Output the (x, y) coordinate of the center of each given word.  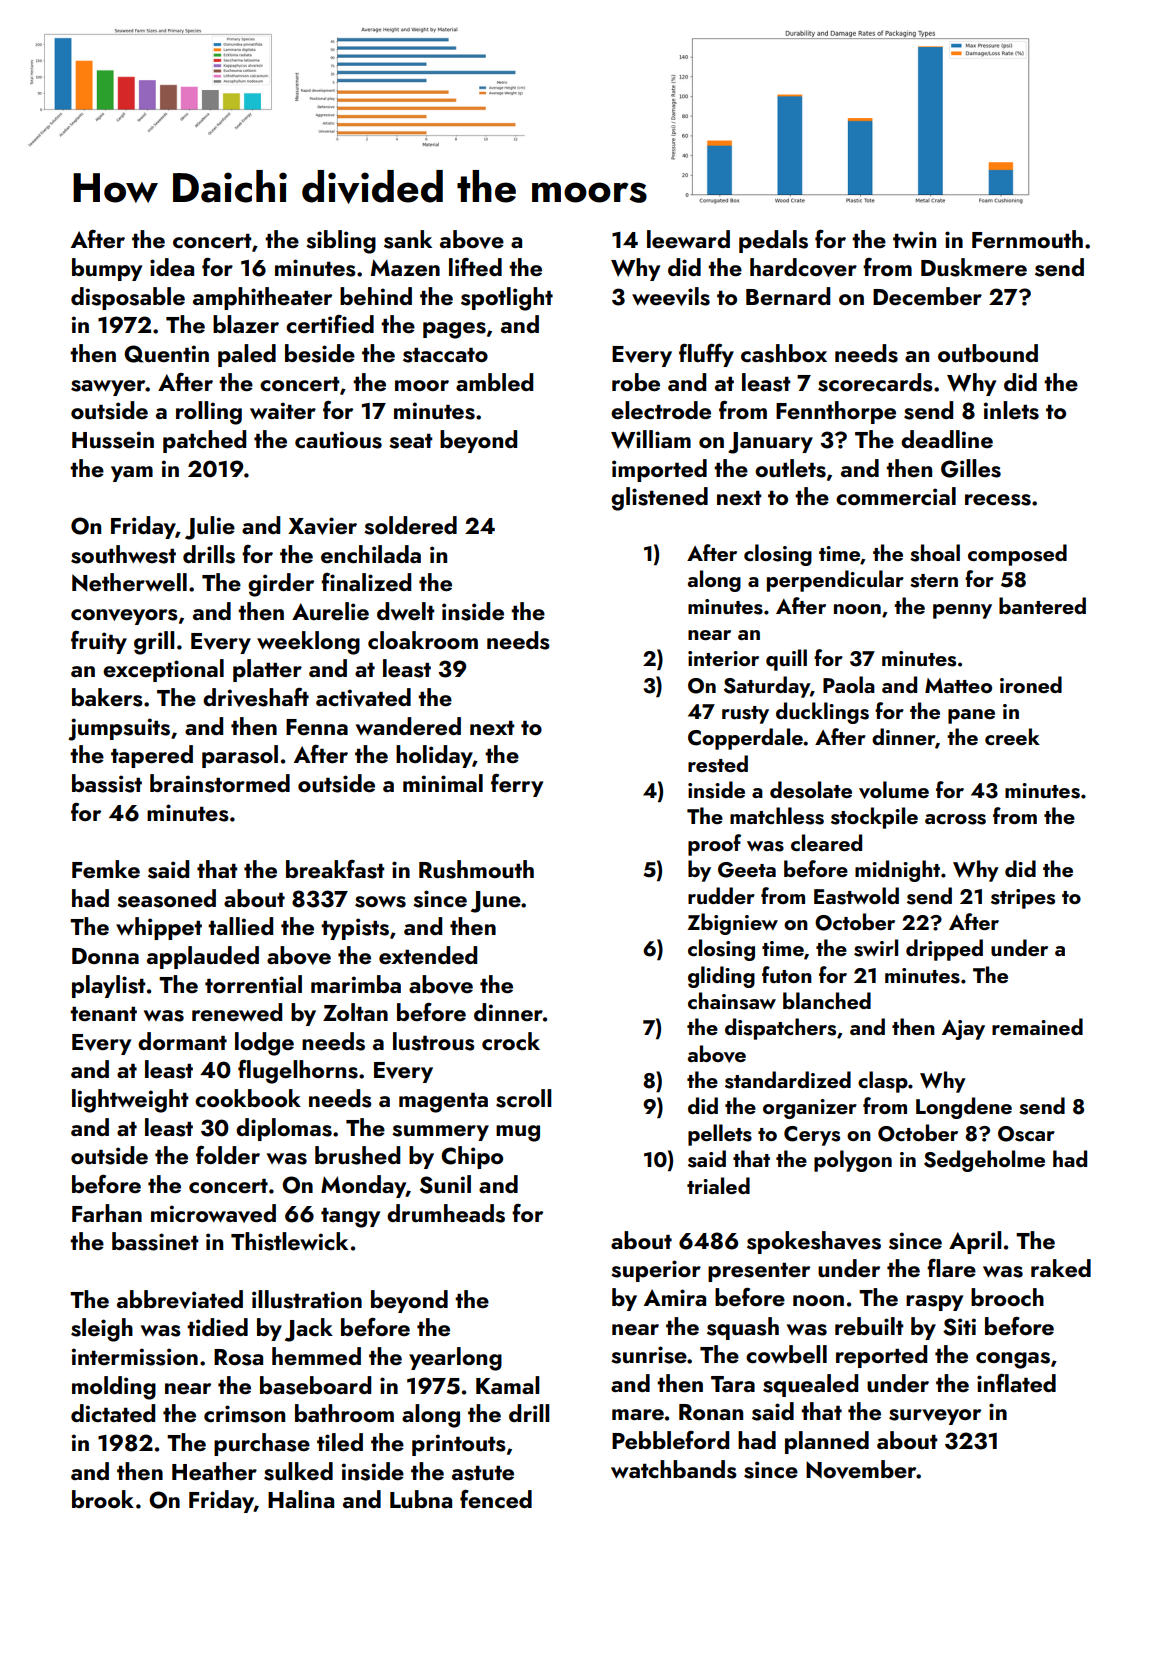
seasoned (166, 898)
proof (714, 845)
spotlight (507, 299)
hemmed (316, 1356)
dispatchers (780, 1029)
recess (998, 500)
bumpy (107, 269)
